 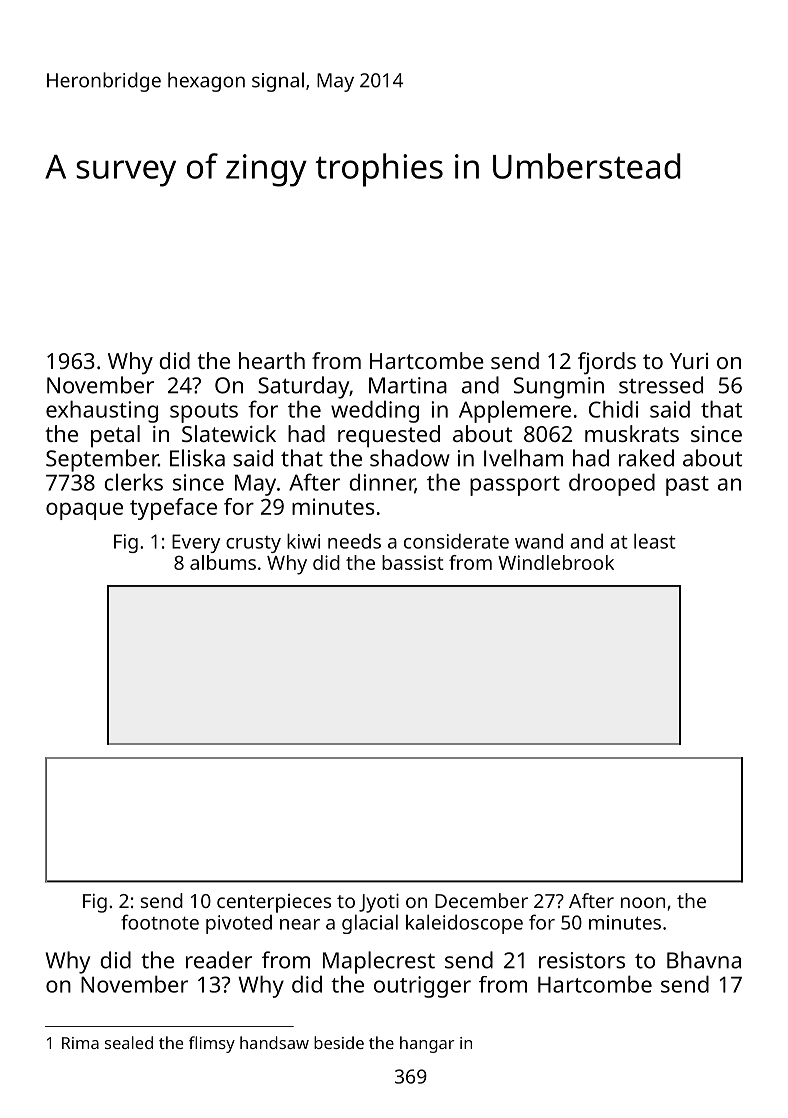 What do you see at coordinates (464, 924) in the image?
I see `kaleidoscope` at bounding box center [464, 924].
